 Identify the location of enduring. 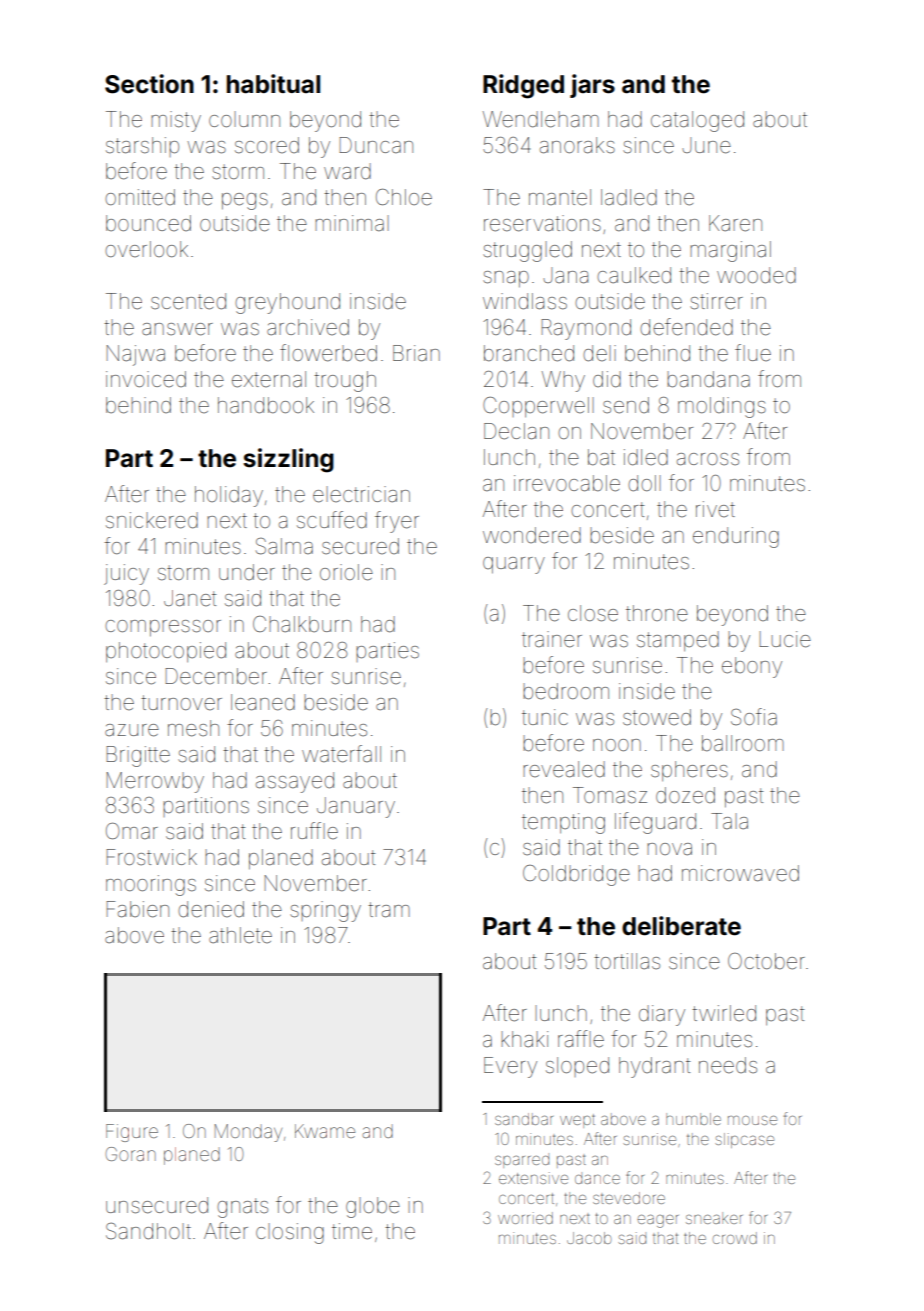
(736, 537).
